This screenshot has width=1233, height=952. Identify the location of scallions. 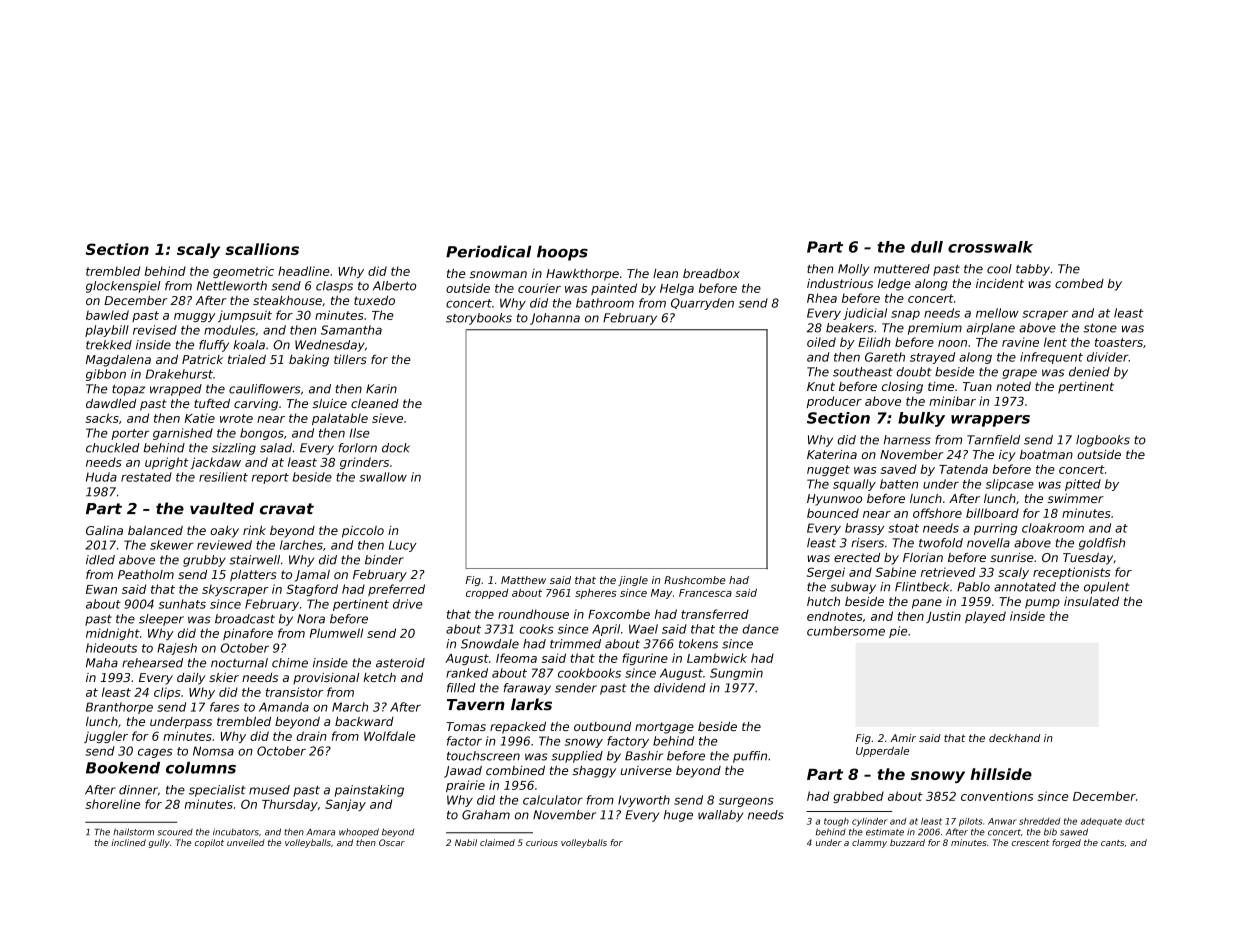
(262, 249).
